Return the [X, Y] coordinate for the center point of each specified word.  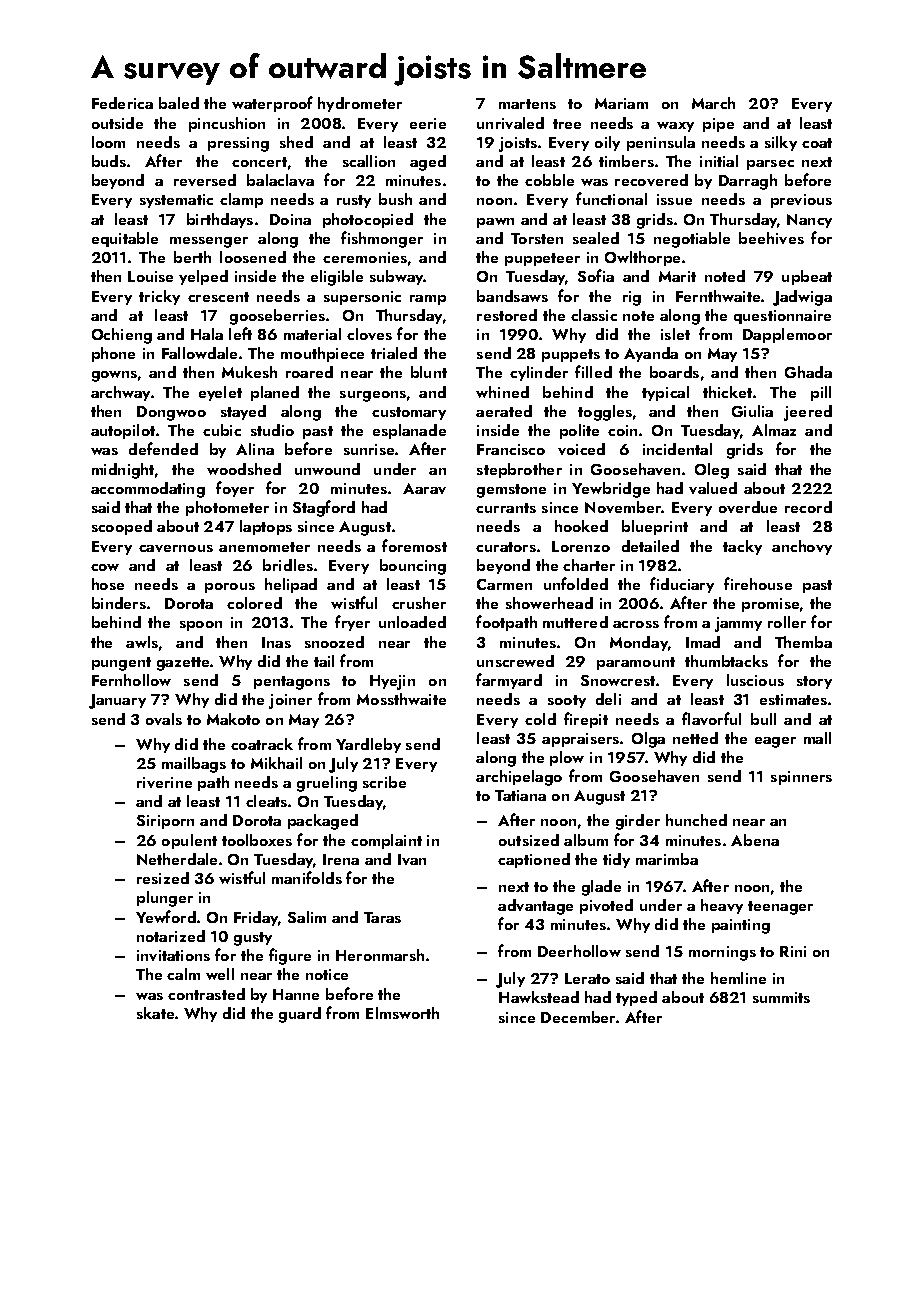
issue [674, 199]
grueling [327, 784]
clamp [241, 200]
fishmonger [382, 239]
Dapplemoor [787, 335]
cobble [549, 180]
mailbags [194, 765]
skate [155, 1013]
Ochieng [122, 336]
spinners [801, 778]
